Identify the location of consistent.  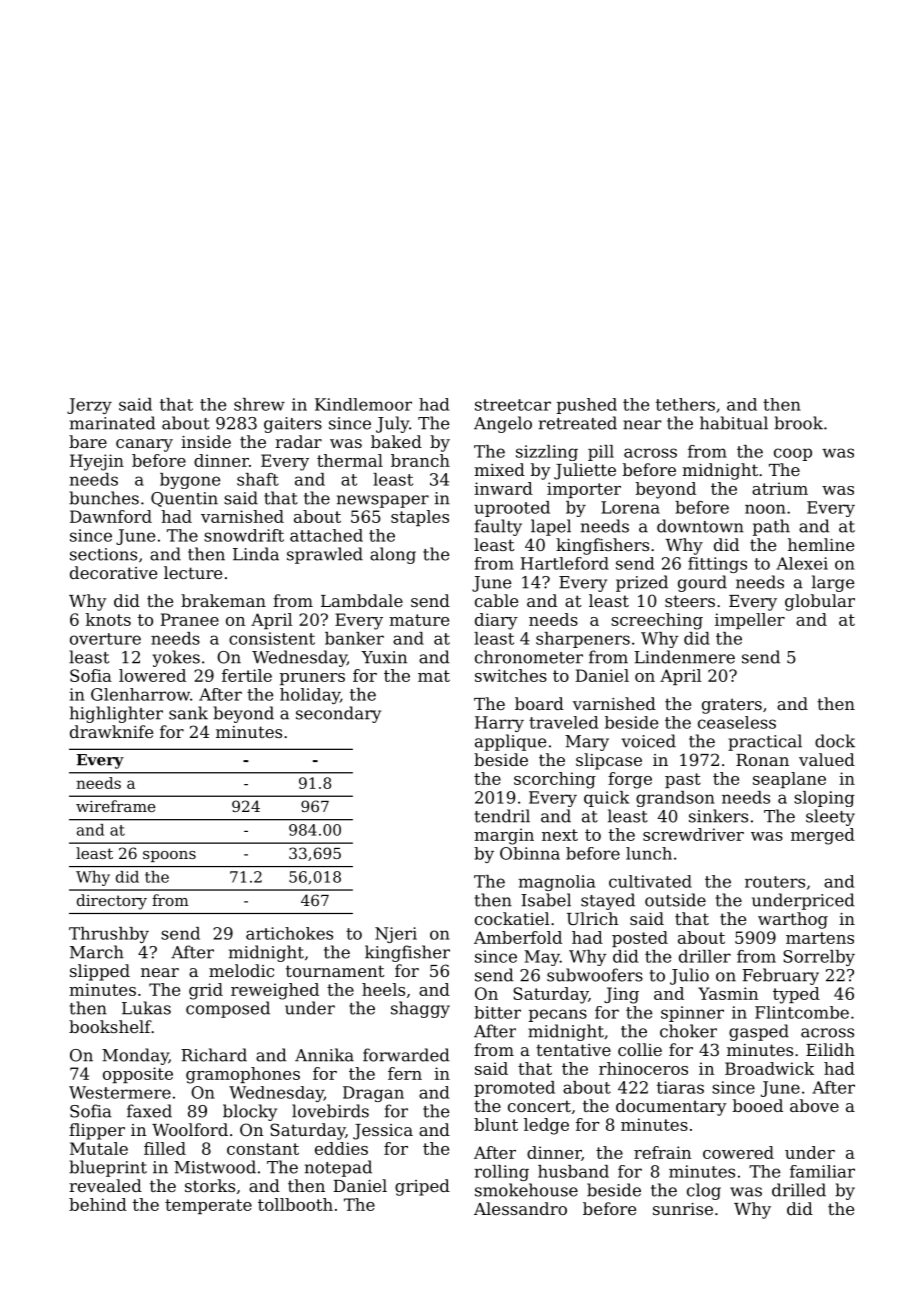
(272, 638).
